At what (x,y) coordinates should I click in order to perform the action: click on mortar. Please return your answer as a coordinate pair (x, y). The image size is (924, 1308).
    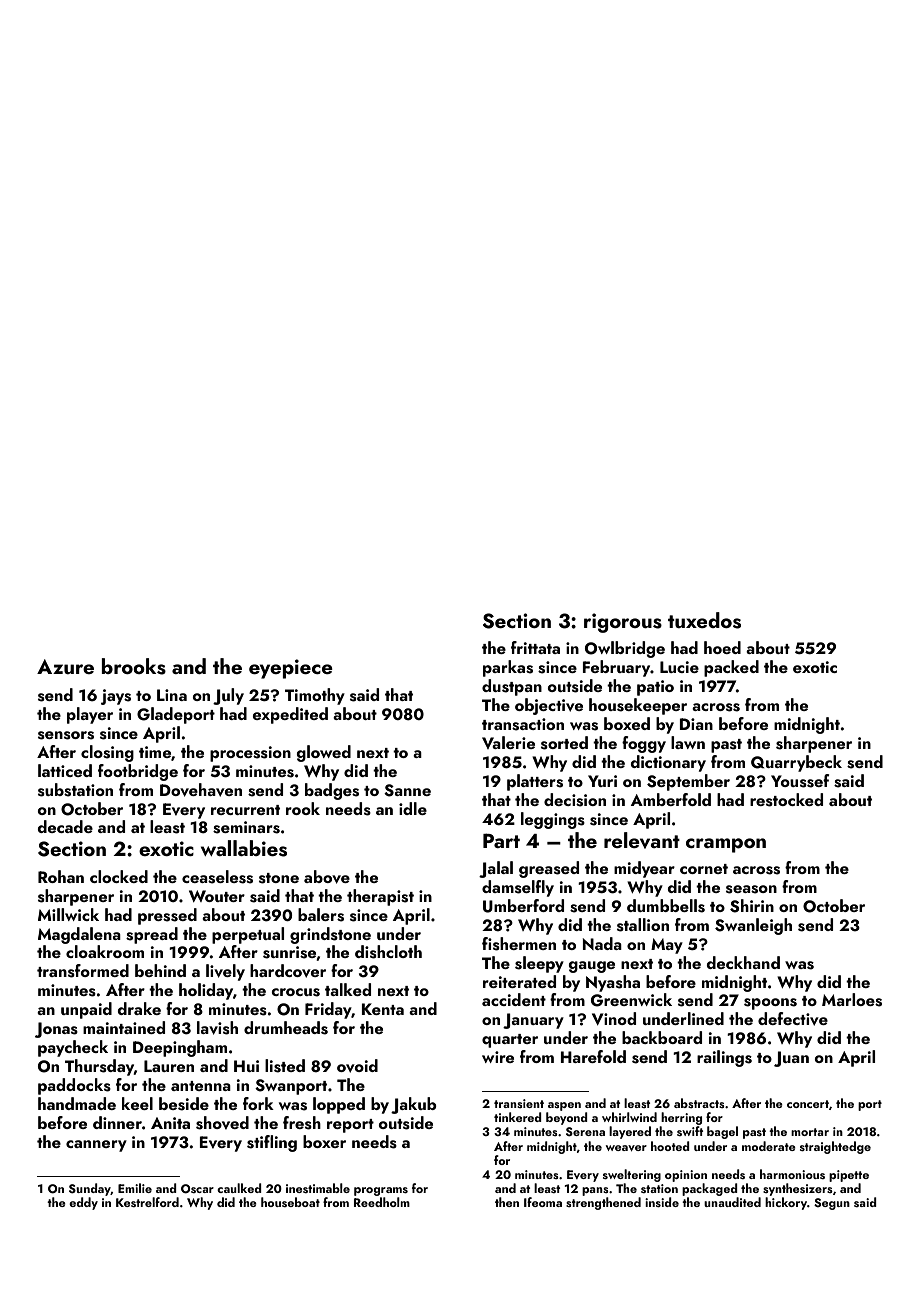
    Looking at the image, I should click on (810, 1132).
